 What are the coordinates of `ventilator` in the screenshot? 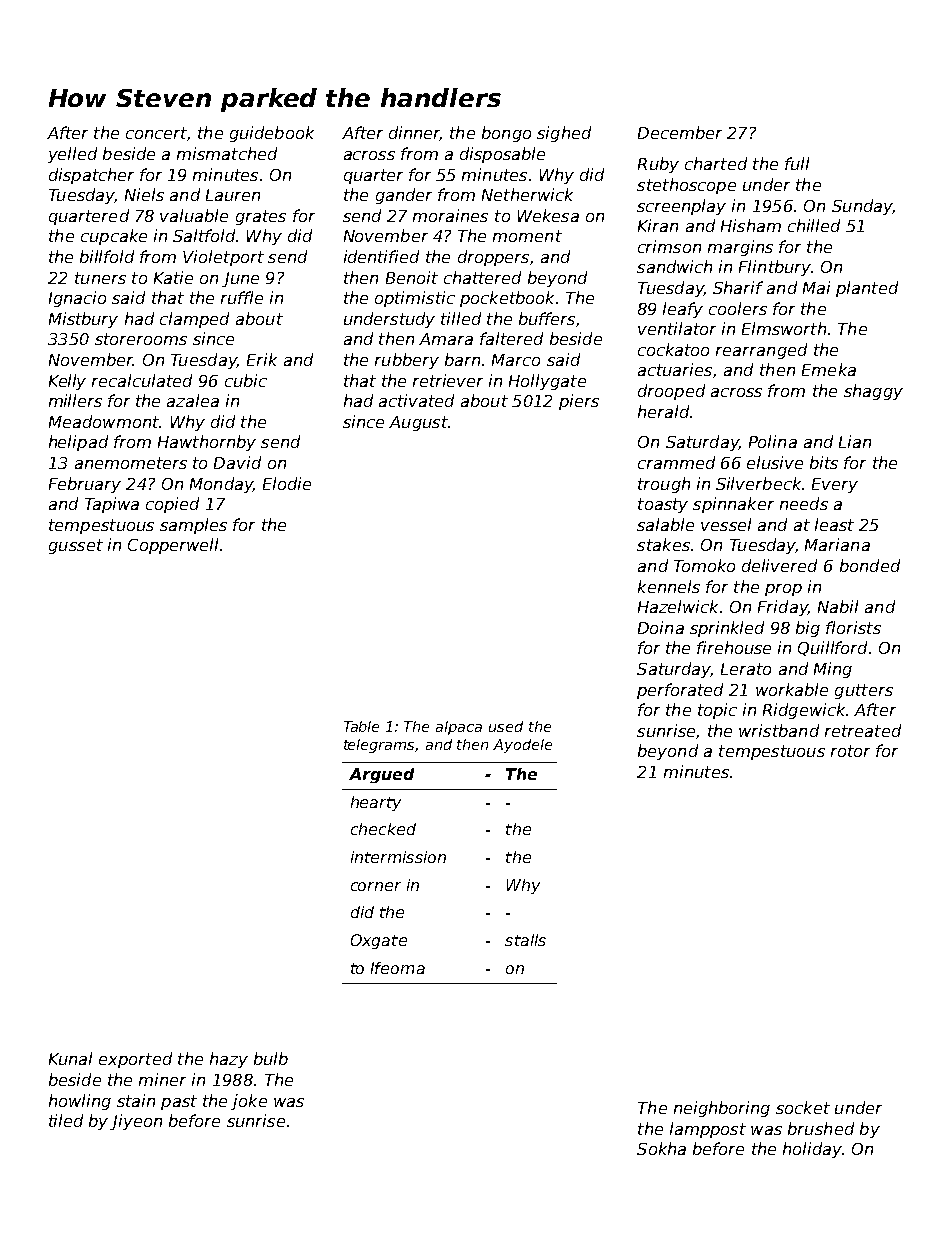 It's located at (677, 328).
